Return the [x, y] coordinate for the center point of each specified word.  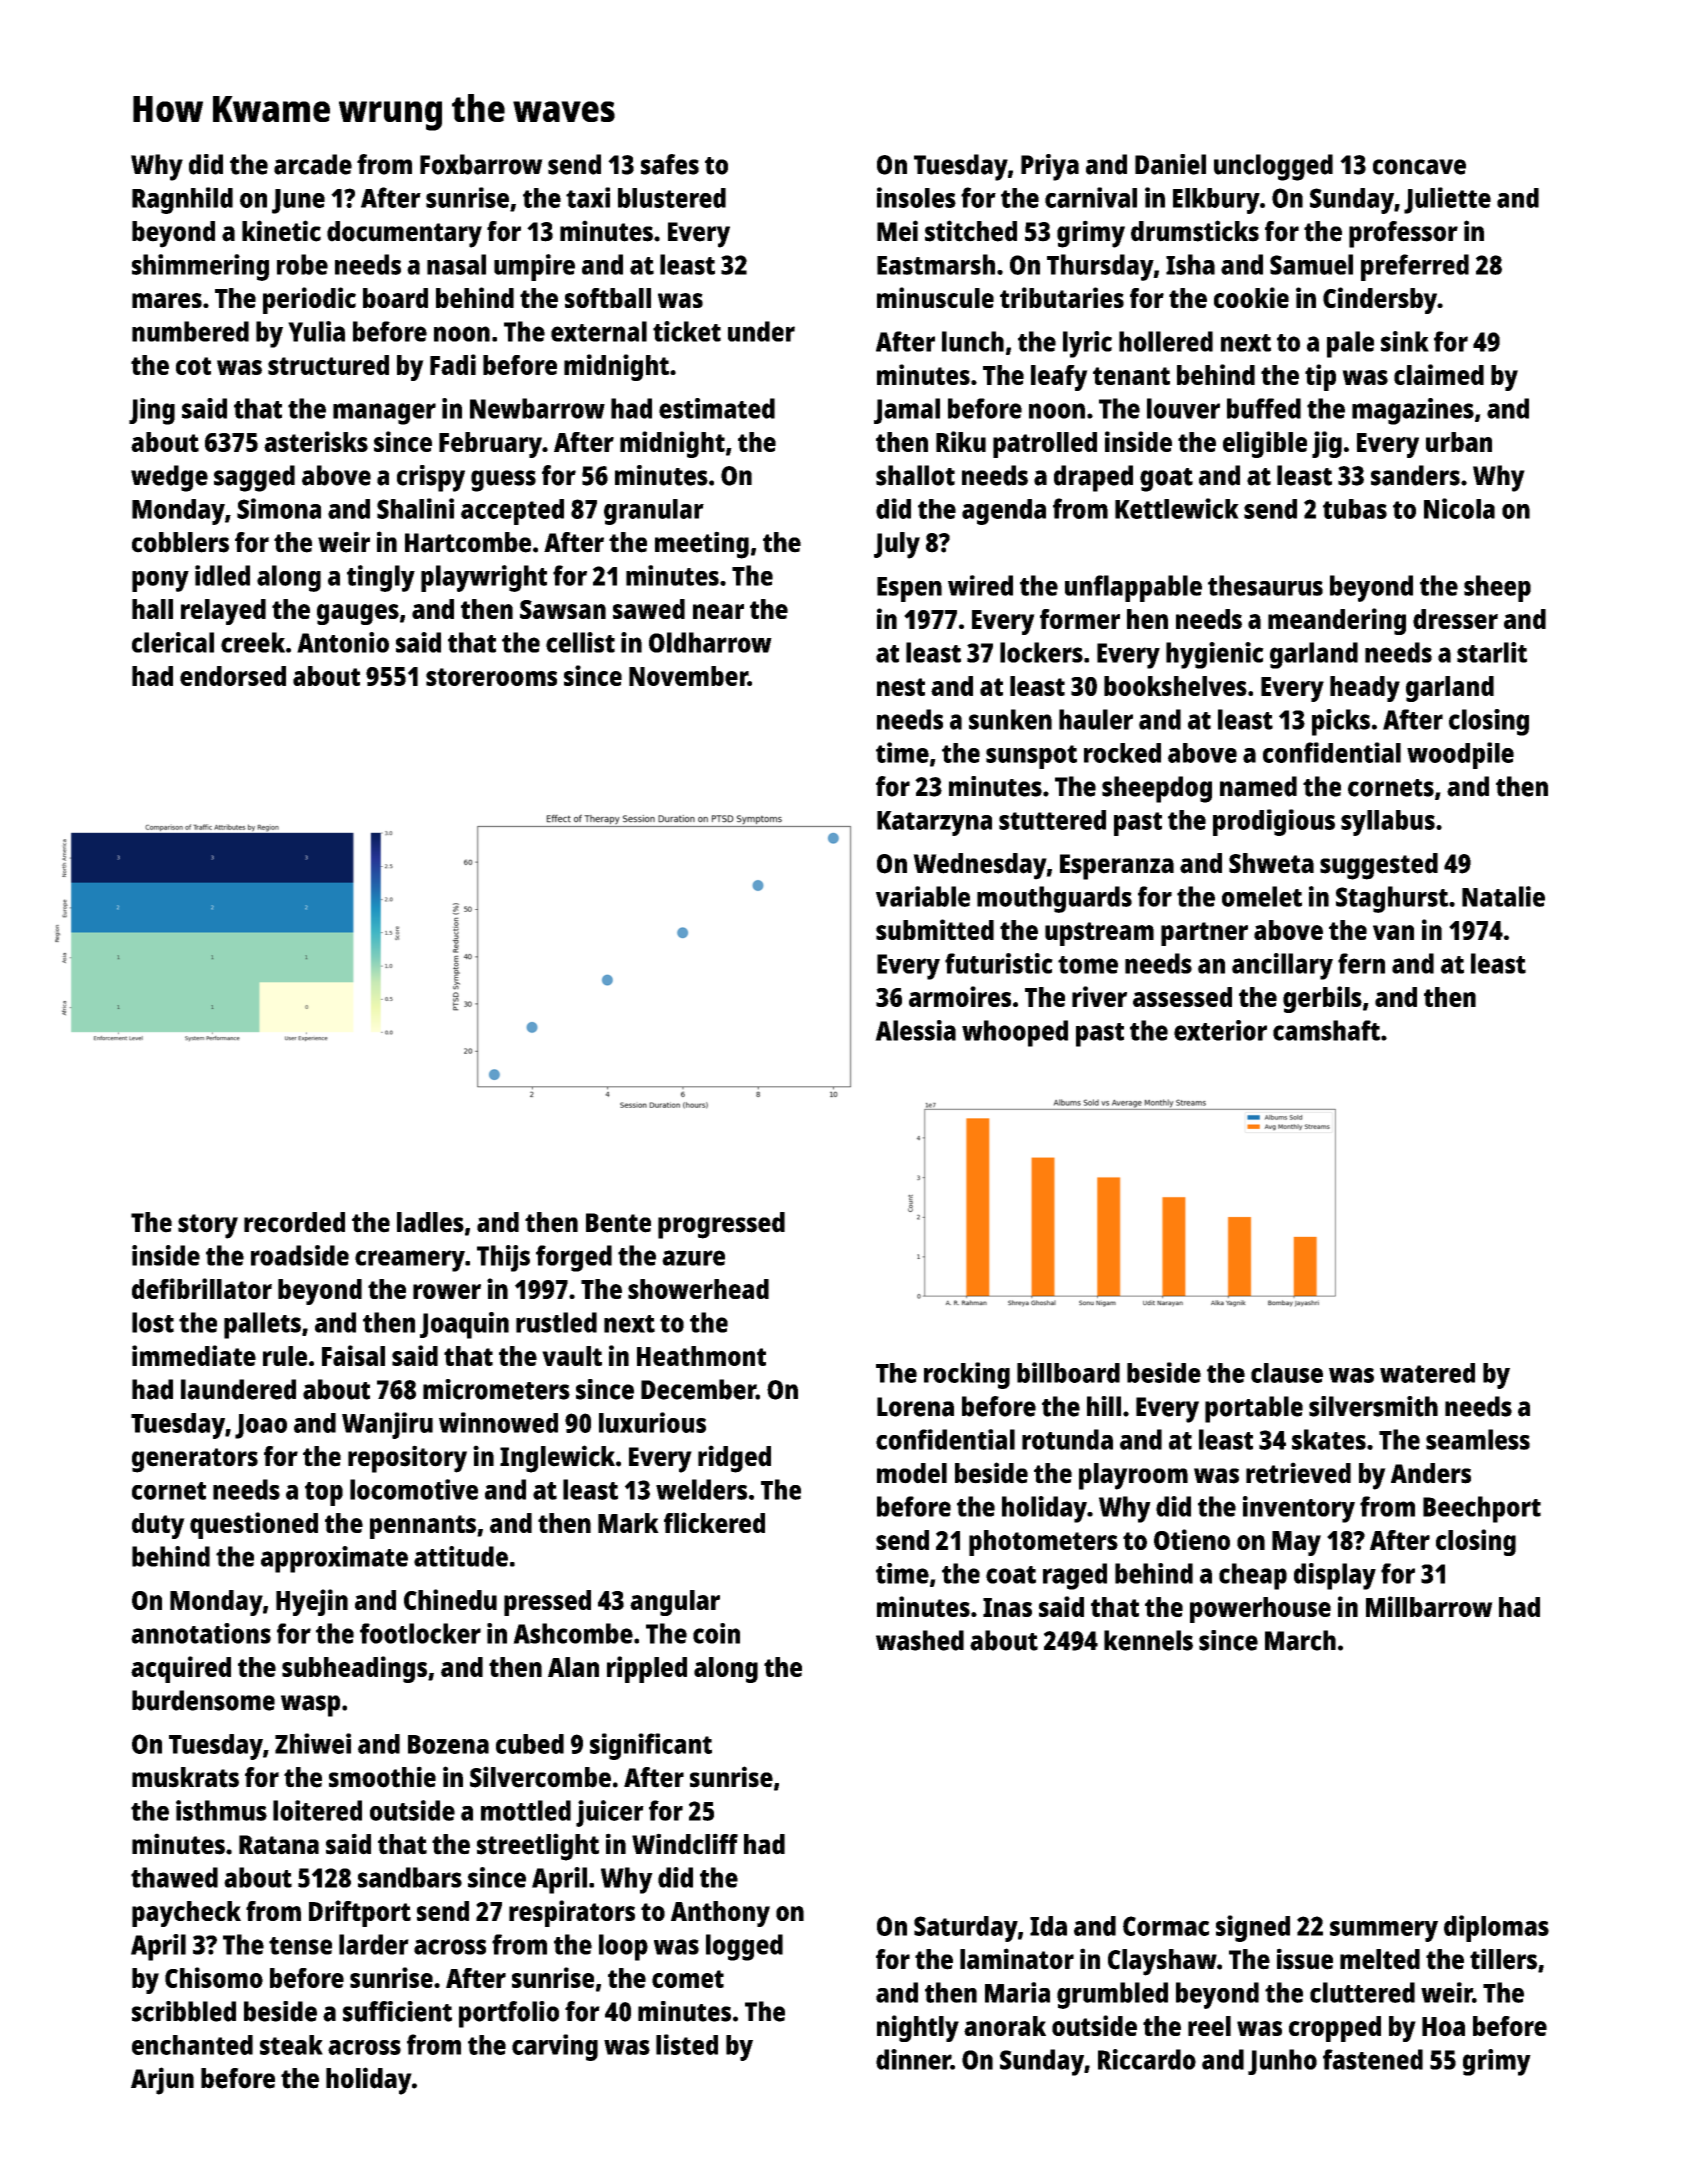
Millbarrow [1429, 1606]
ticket [687, 331]
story [208, 1226]
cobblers [180, 542]
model [912, 1473]
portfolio [509, 2014]
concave [1419, 167]
